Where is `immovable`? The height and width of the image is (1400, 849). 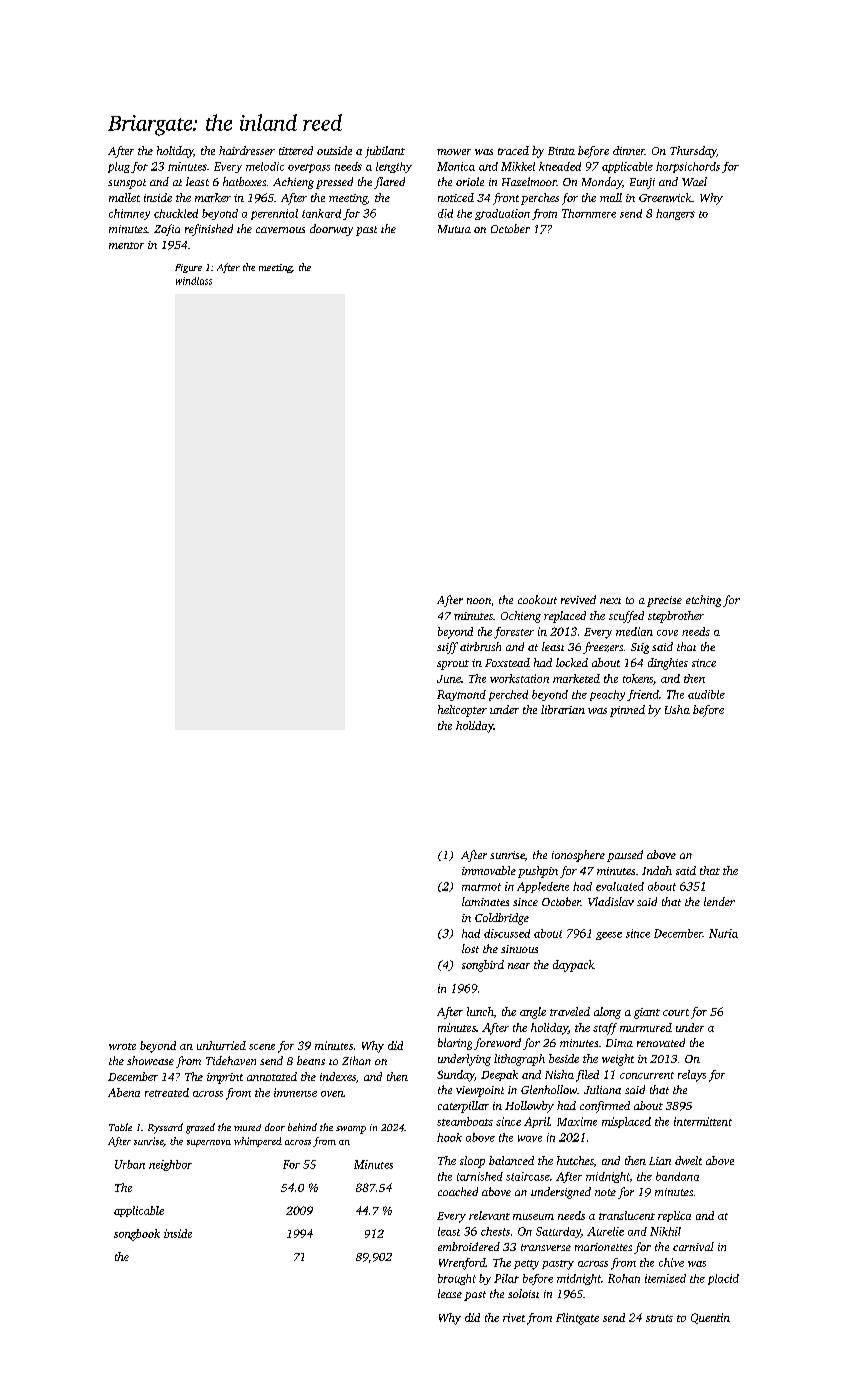
immovable is located at coordinates (489, 870).
